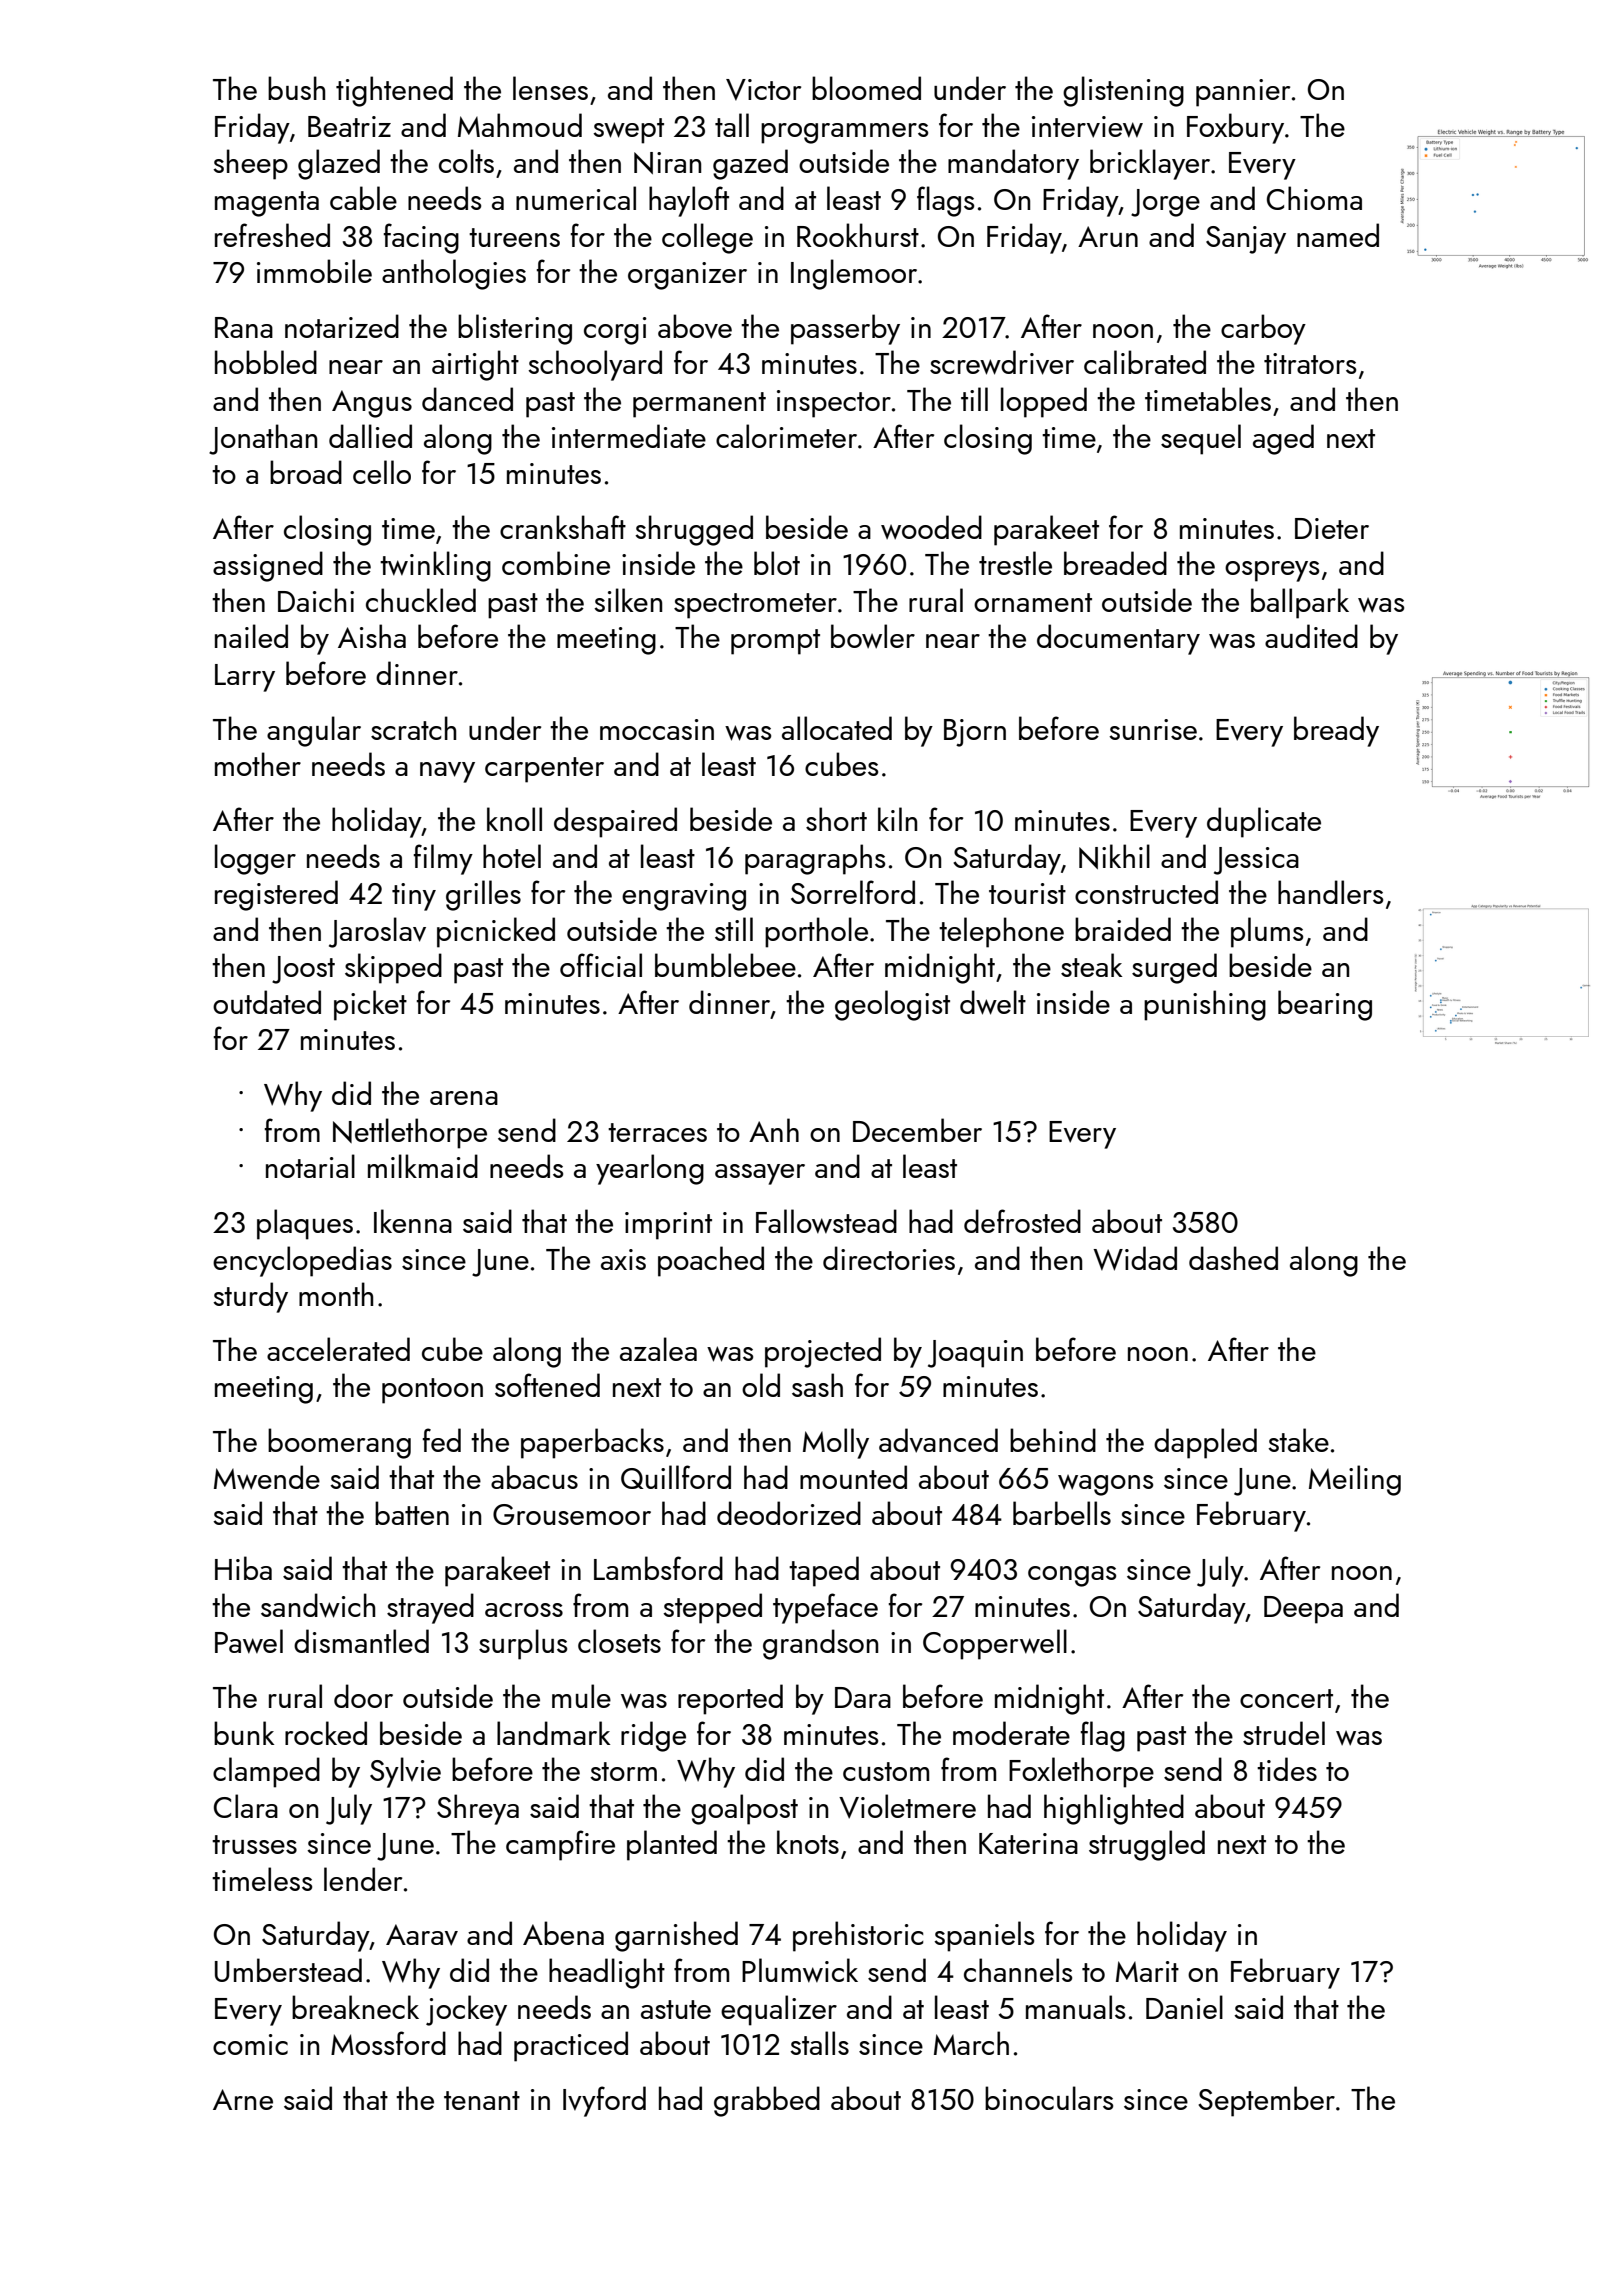  I want to click on astute, so click(676, 2009).
